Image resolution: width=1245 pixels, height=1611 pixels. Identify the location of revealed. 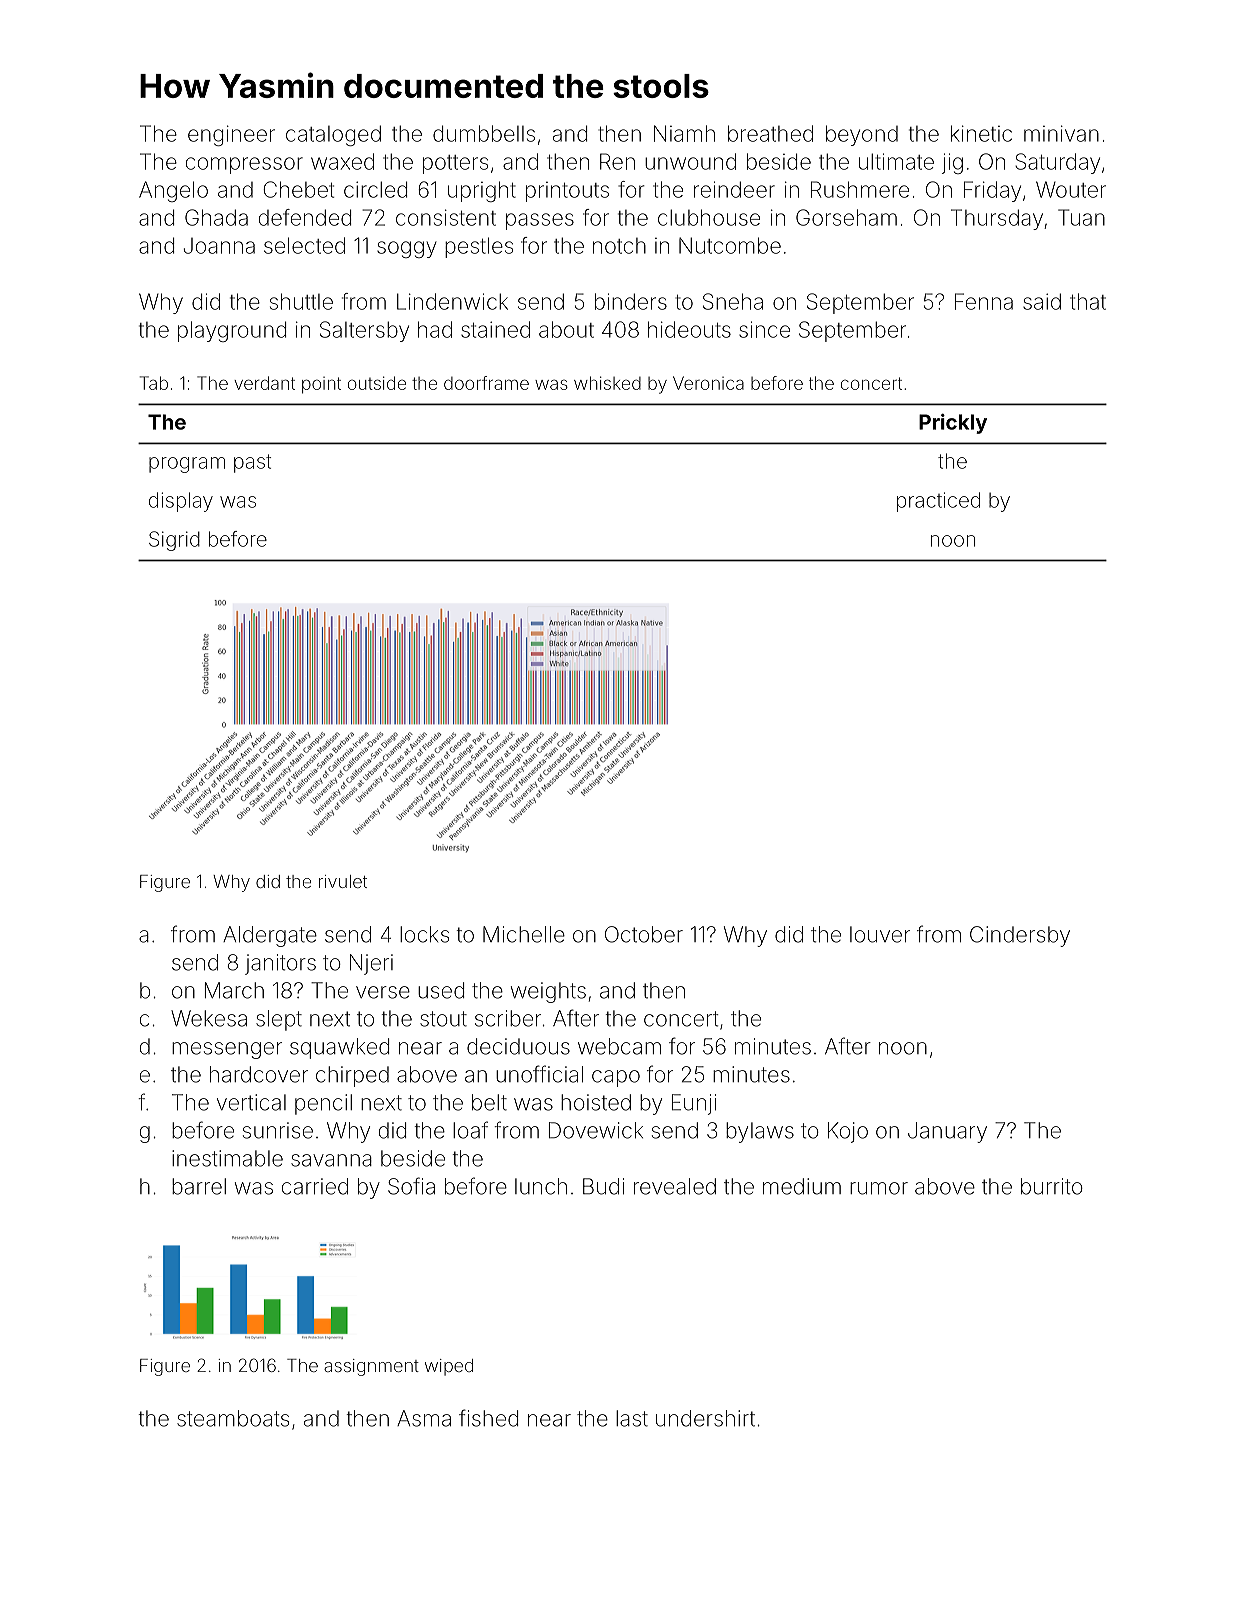
(675, 1186).
